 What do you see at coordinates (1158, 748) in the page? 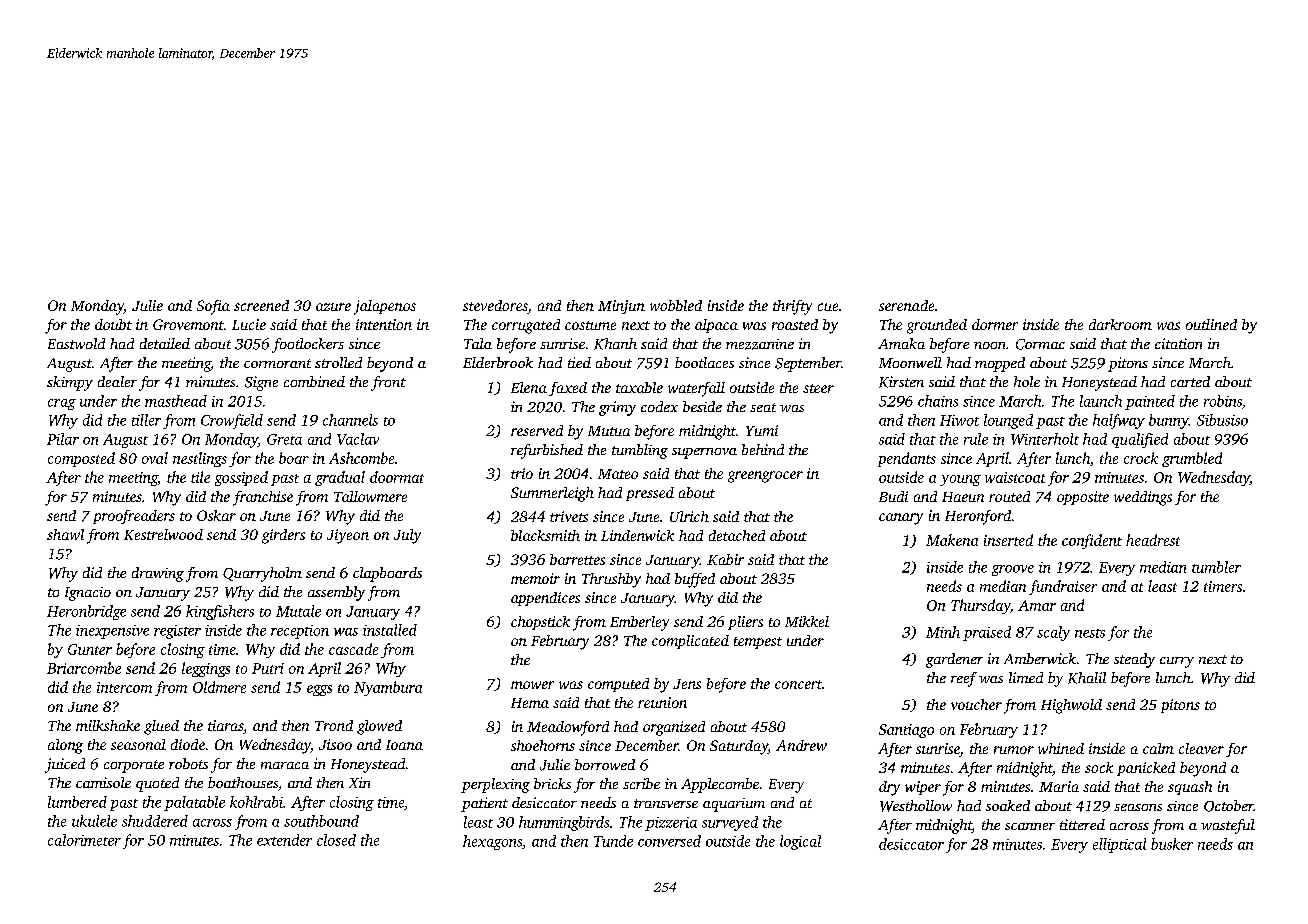
I see `calm` at bounding box center [1158, 748].
